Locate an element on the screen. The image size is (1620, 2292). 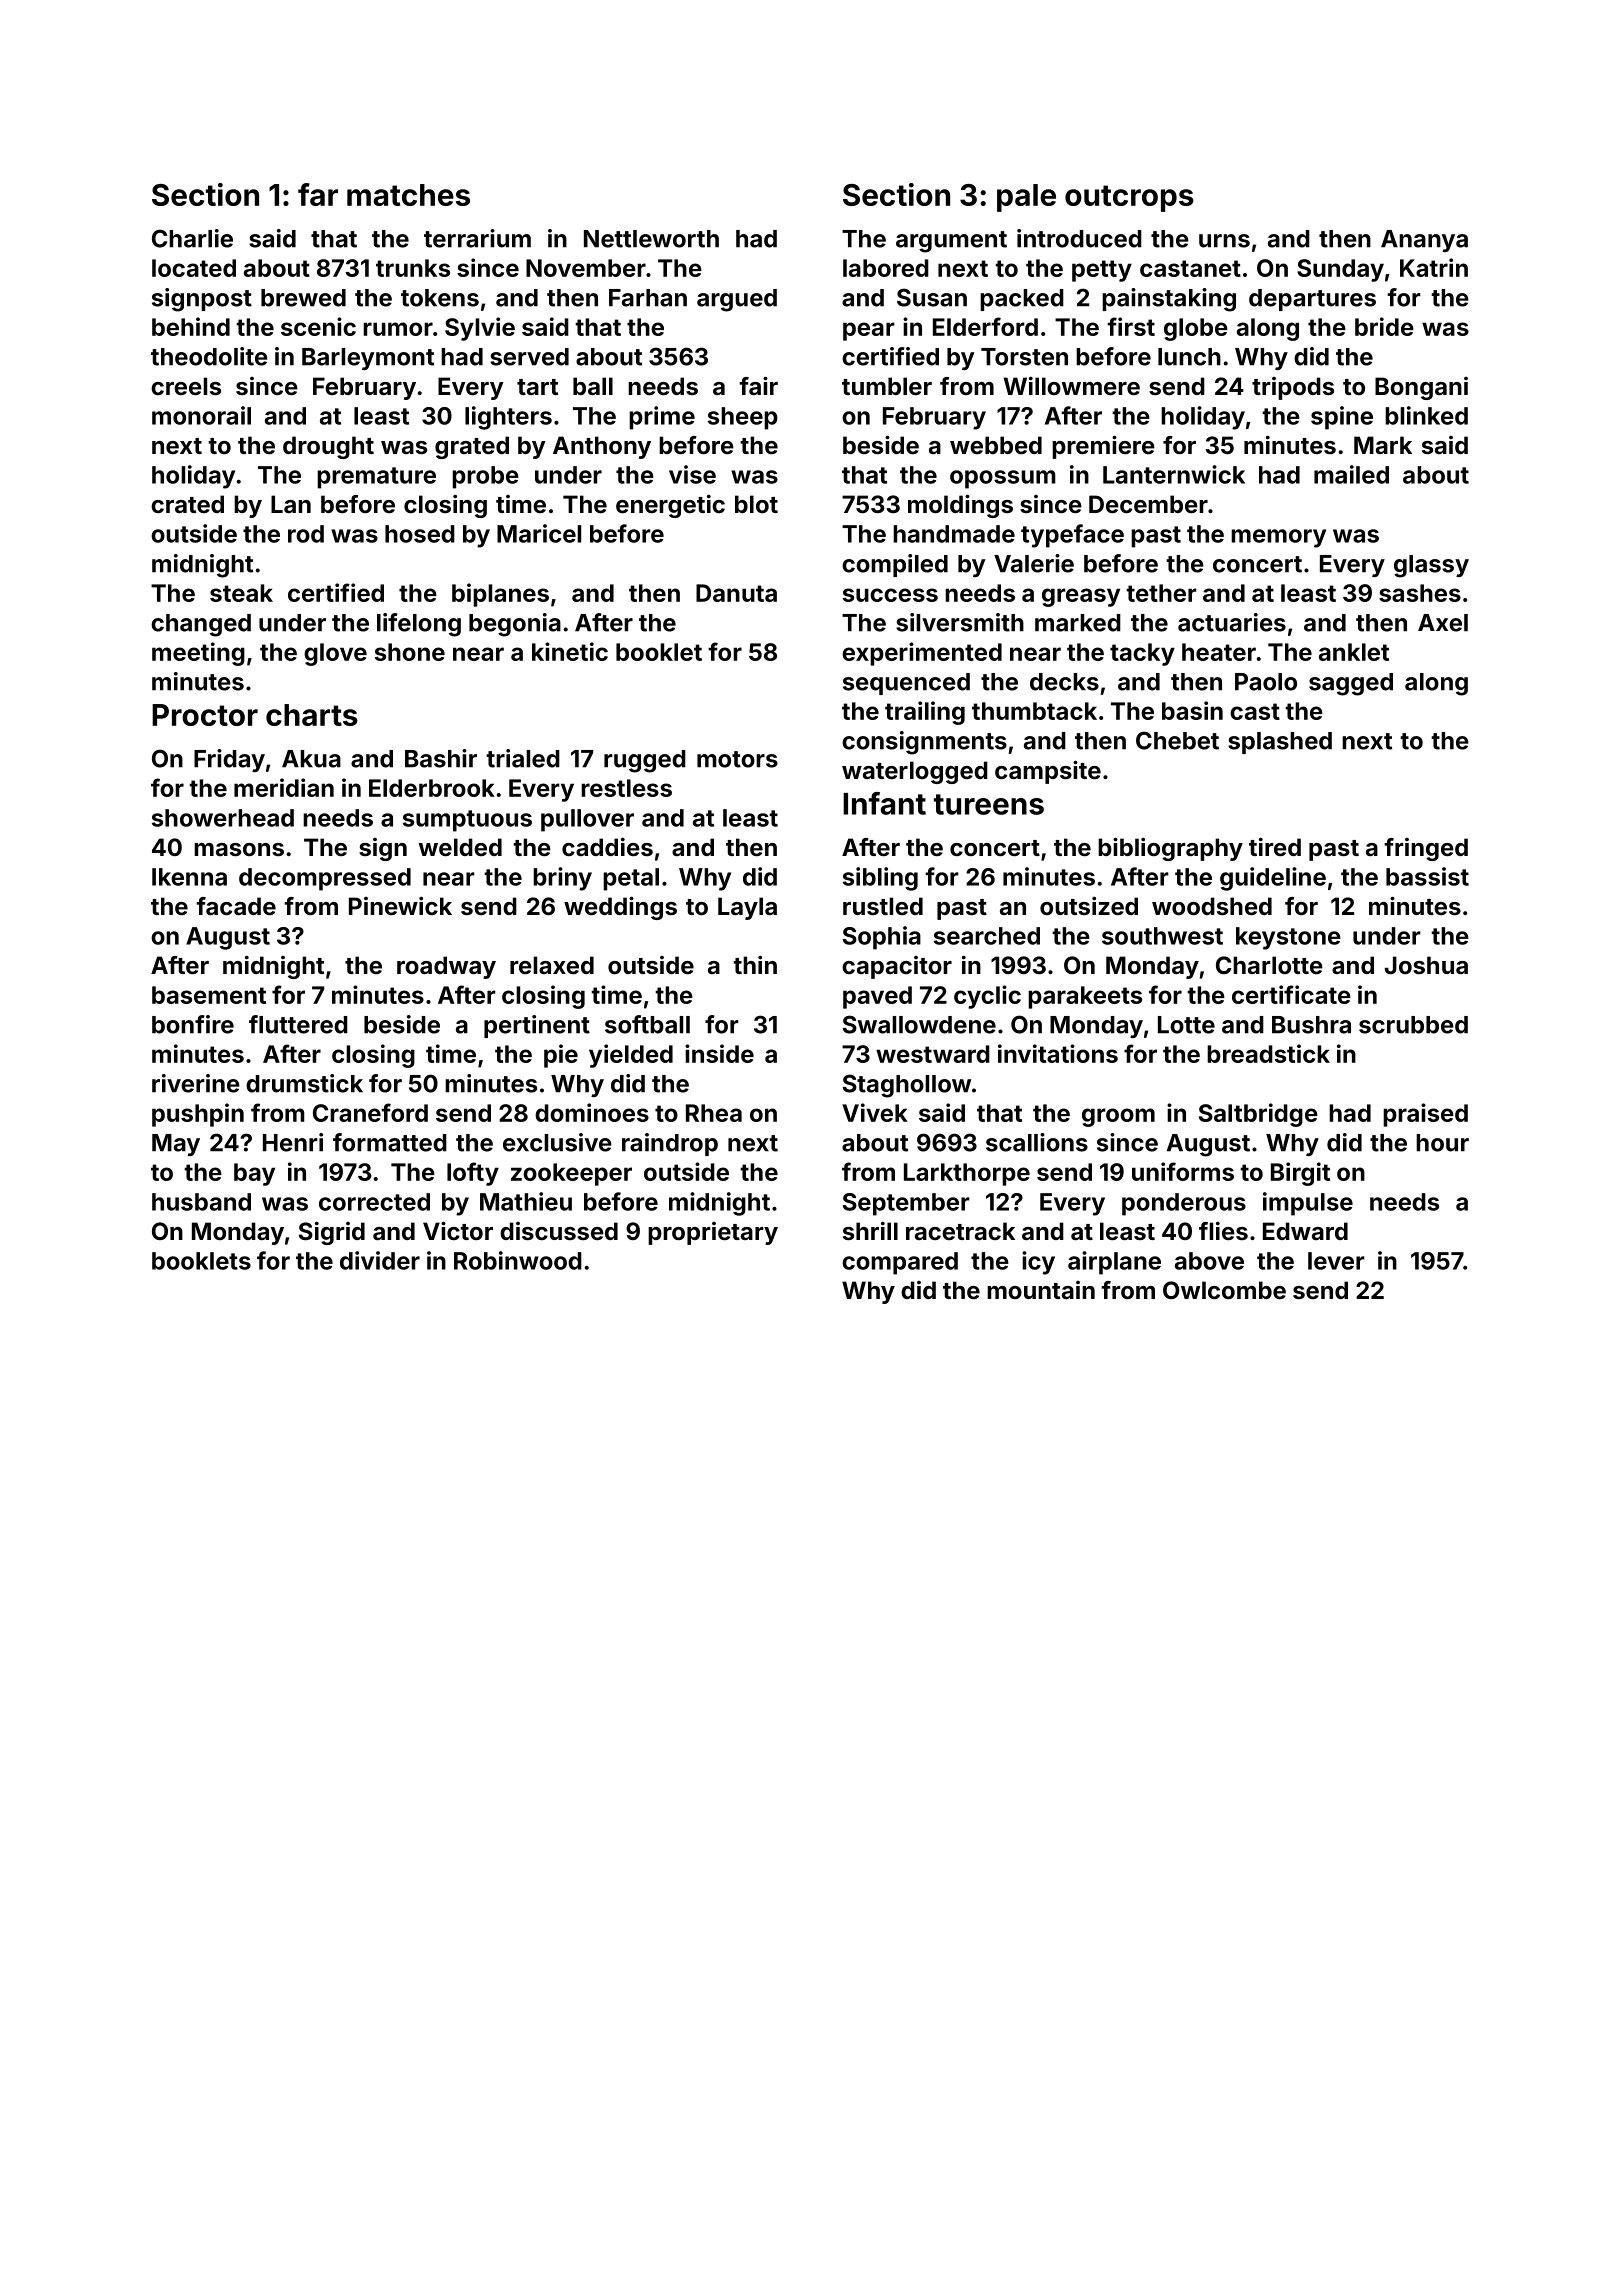
fair is located at coordinates (758, 385).
